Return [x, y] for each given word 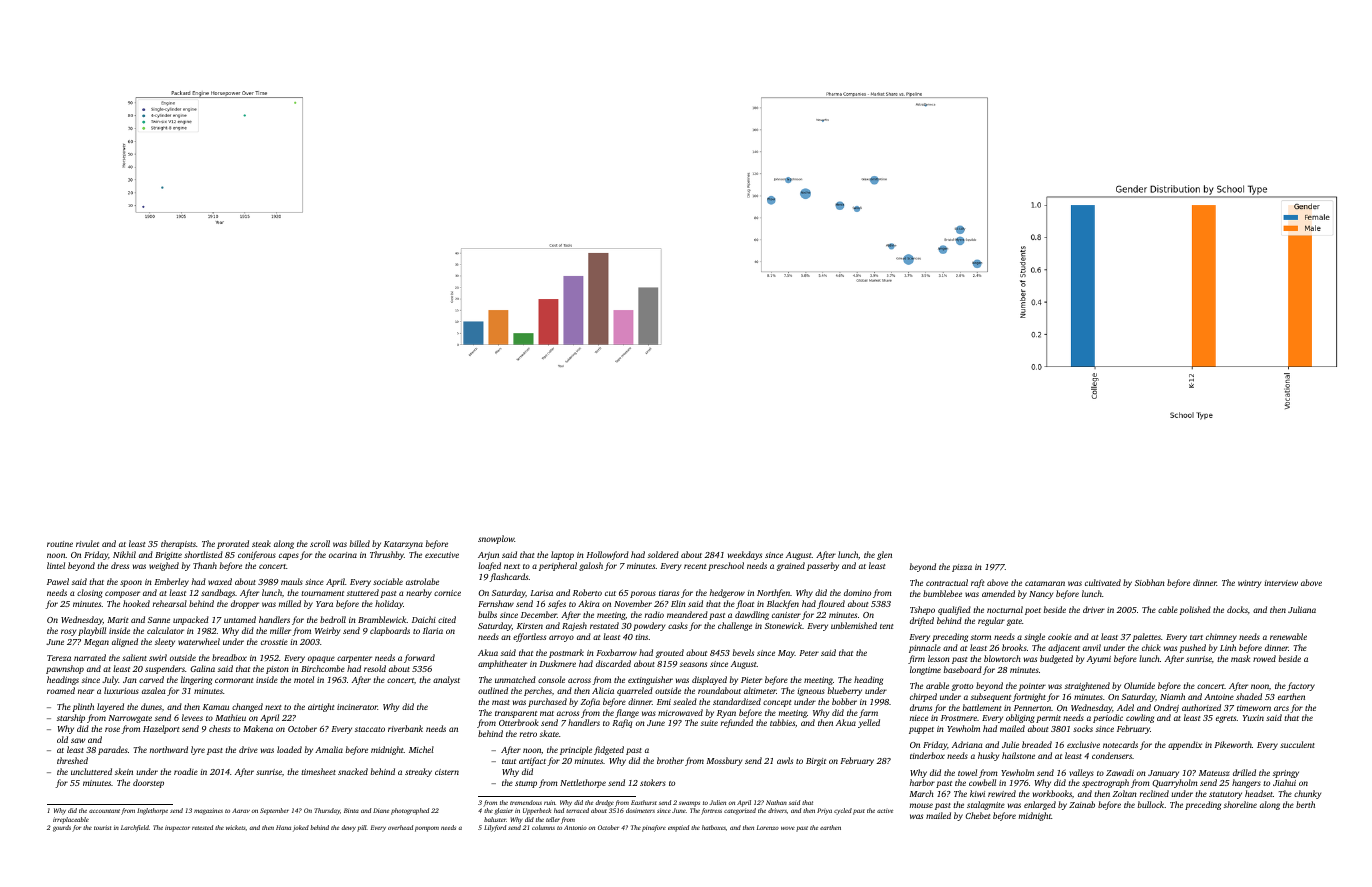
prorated [233, 544]
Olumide [1139, 685]
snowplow [496, 539]
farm [868, 713]
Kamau [216, 707]
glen [884, 555]
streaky [418, 772]
